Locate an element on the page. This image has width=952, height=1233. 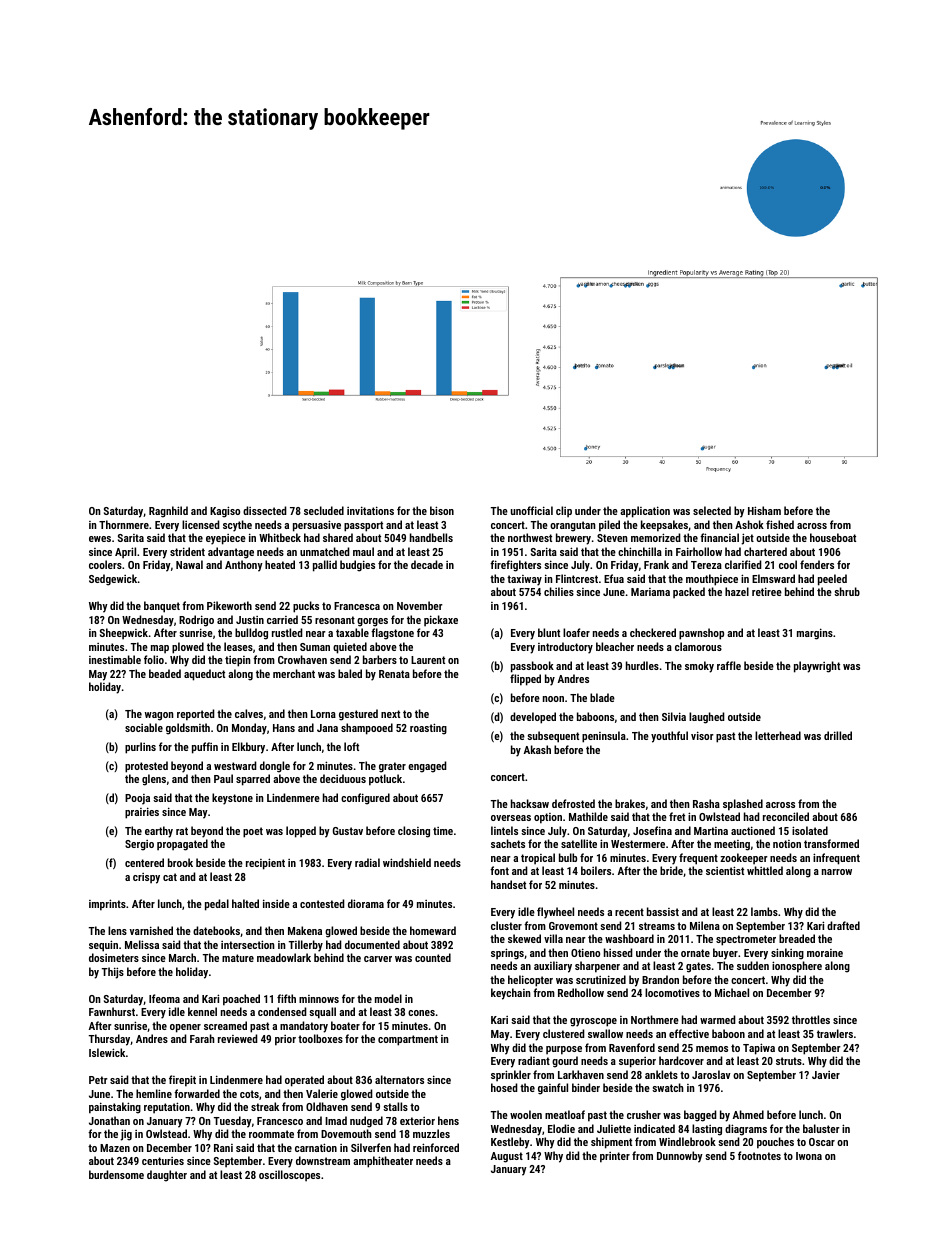
Renata is located at coordinates (394, 674).
